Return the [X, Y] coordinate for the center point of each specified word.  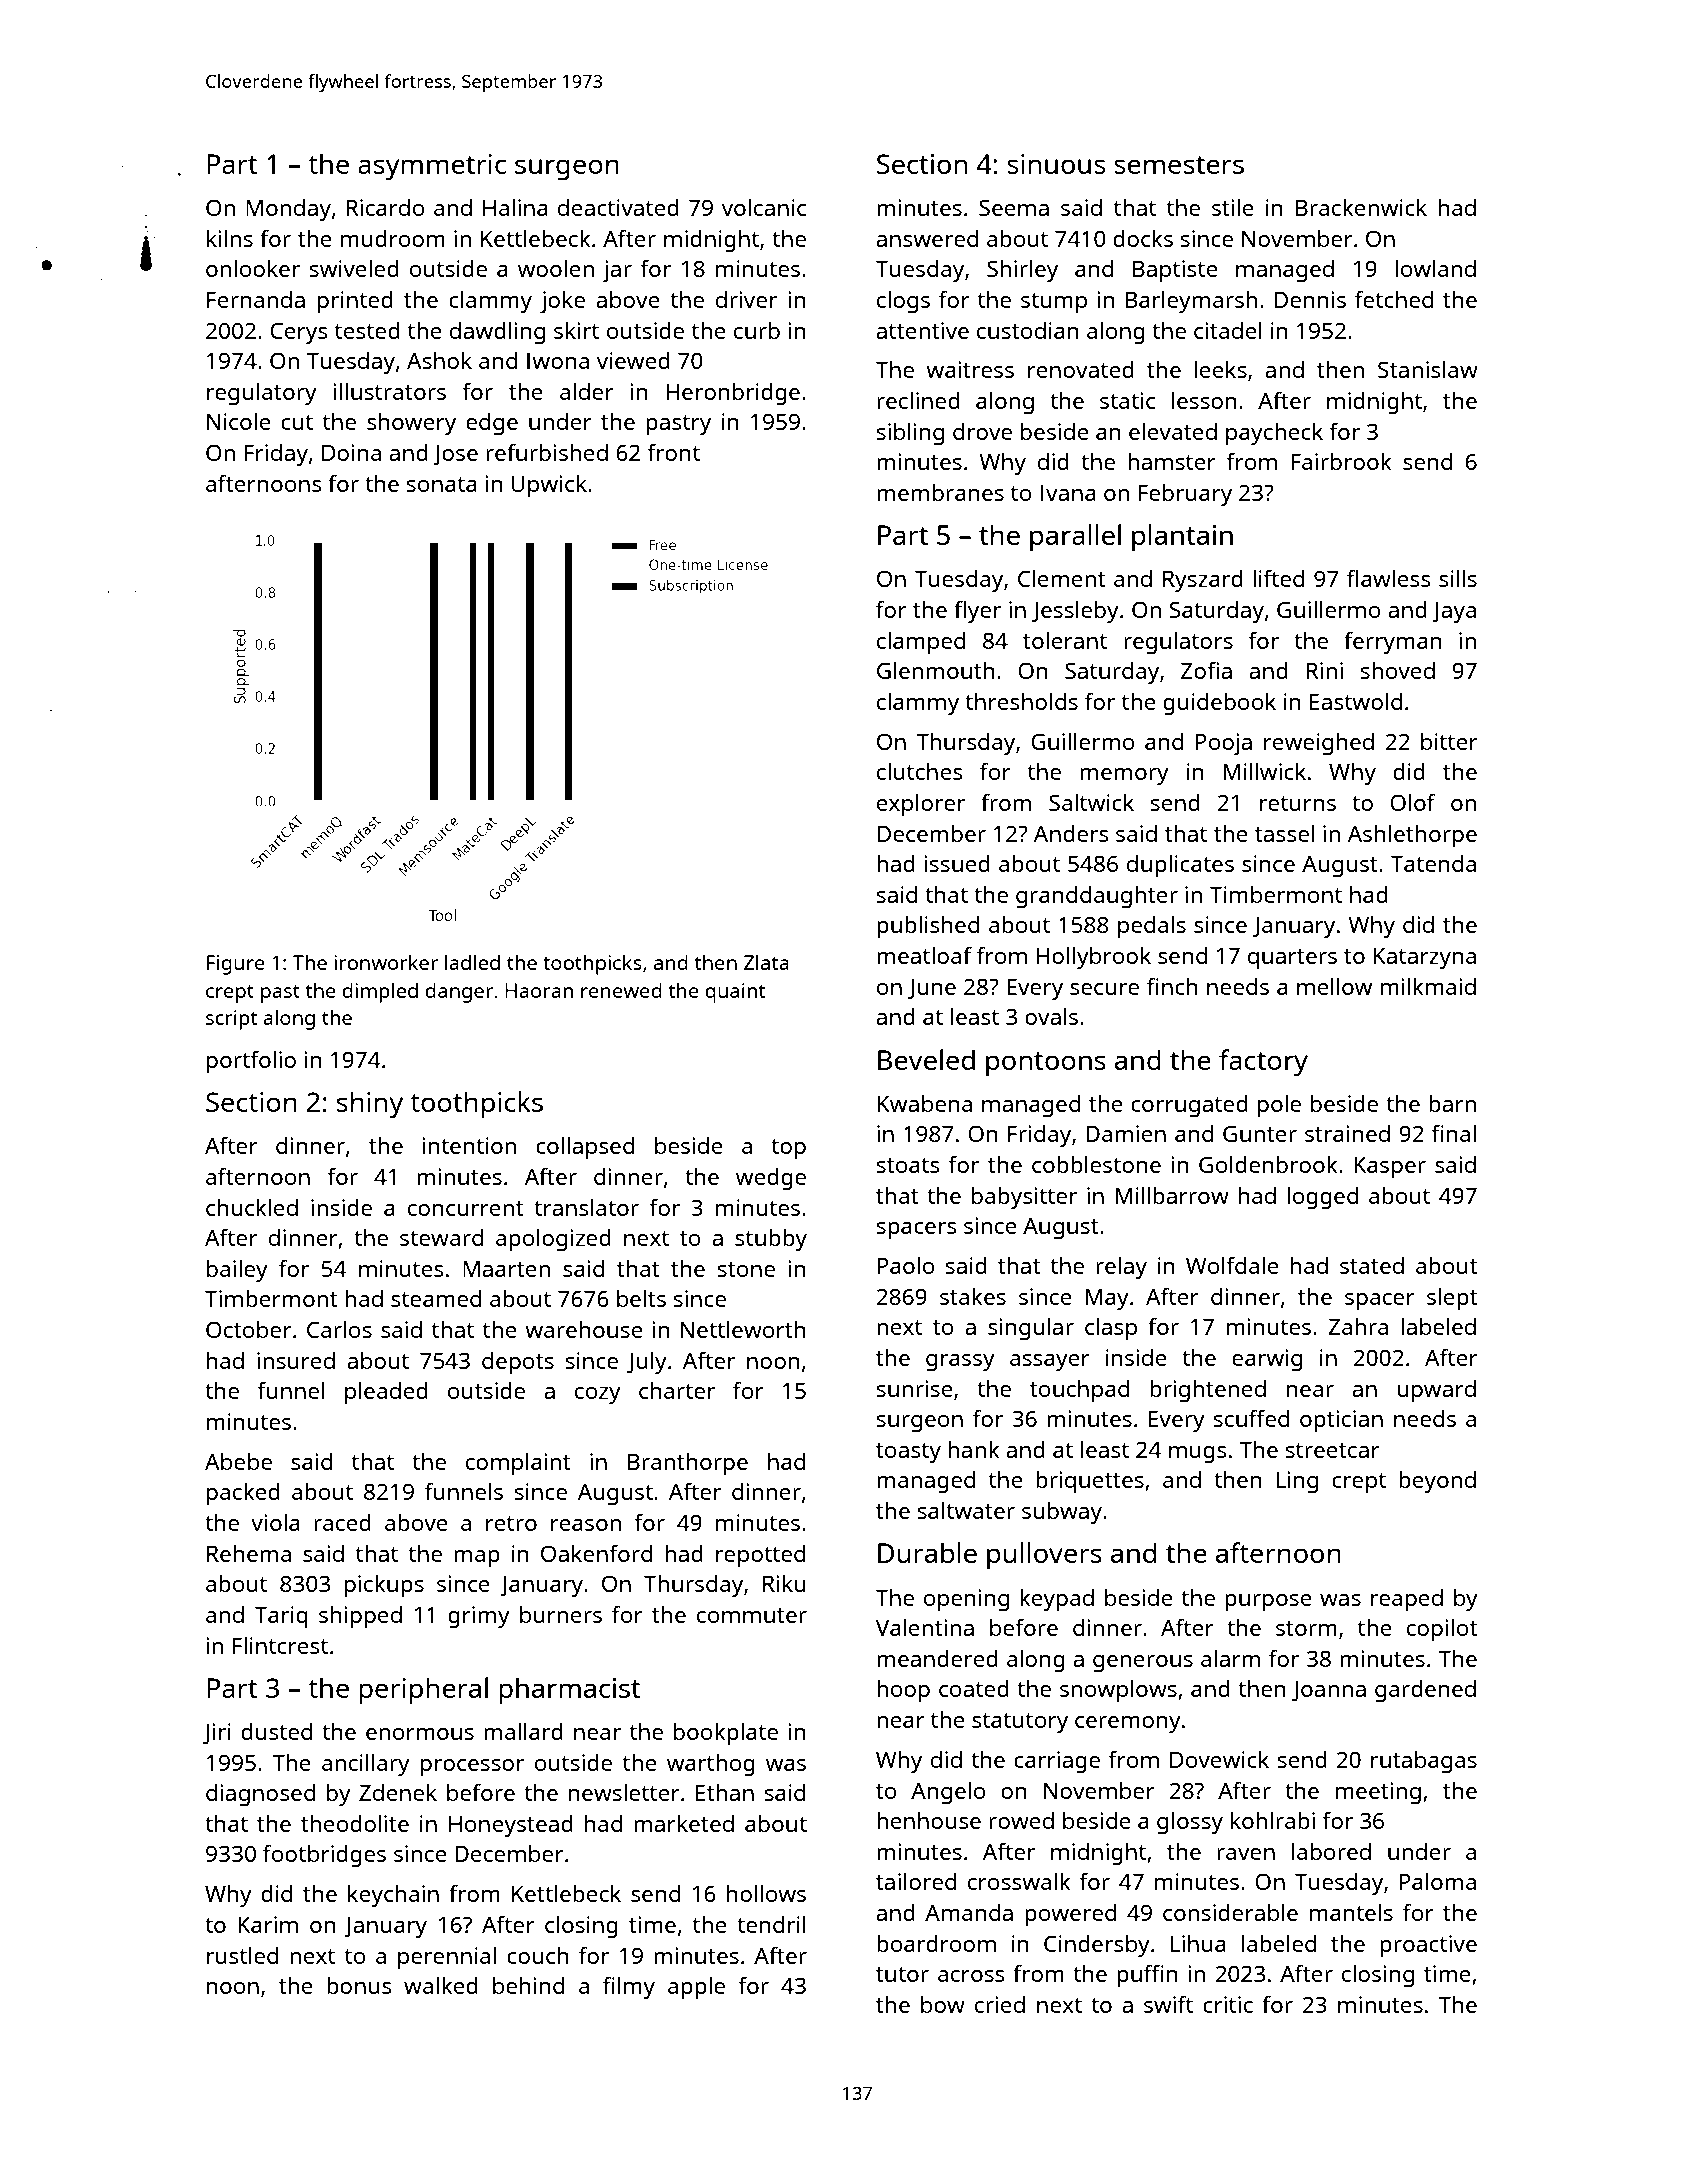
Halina [515, 207]
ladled [472, 962]
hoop [903, 1691]
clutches [920, 771]
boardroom [936, 1943]
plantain [1182, 538]
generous [1143, 1664]
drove [982, 431]
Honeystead [511, 1826]
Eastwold [1356, 701]
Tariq [281, 1617]
